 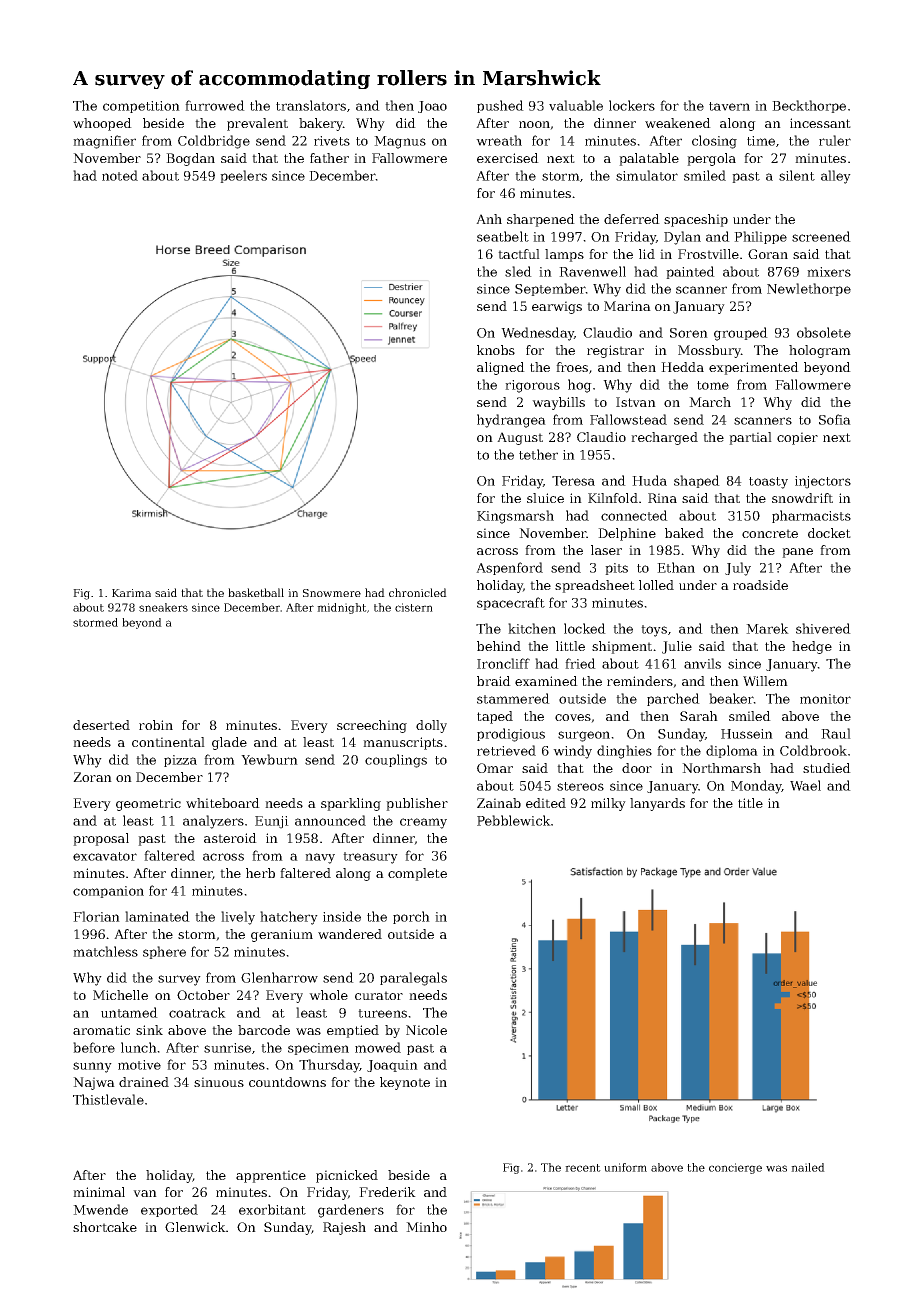 What do you see at coordinates (805, 785) in the page?
I see `Wael` at bounding box center [805, 785].
